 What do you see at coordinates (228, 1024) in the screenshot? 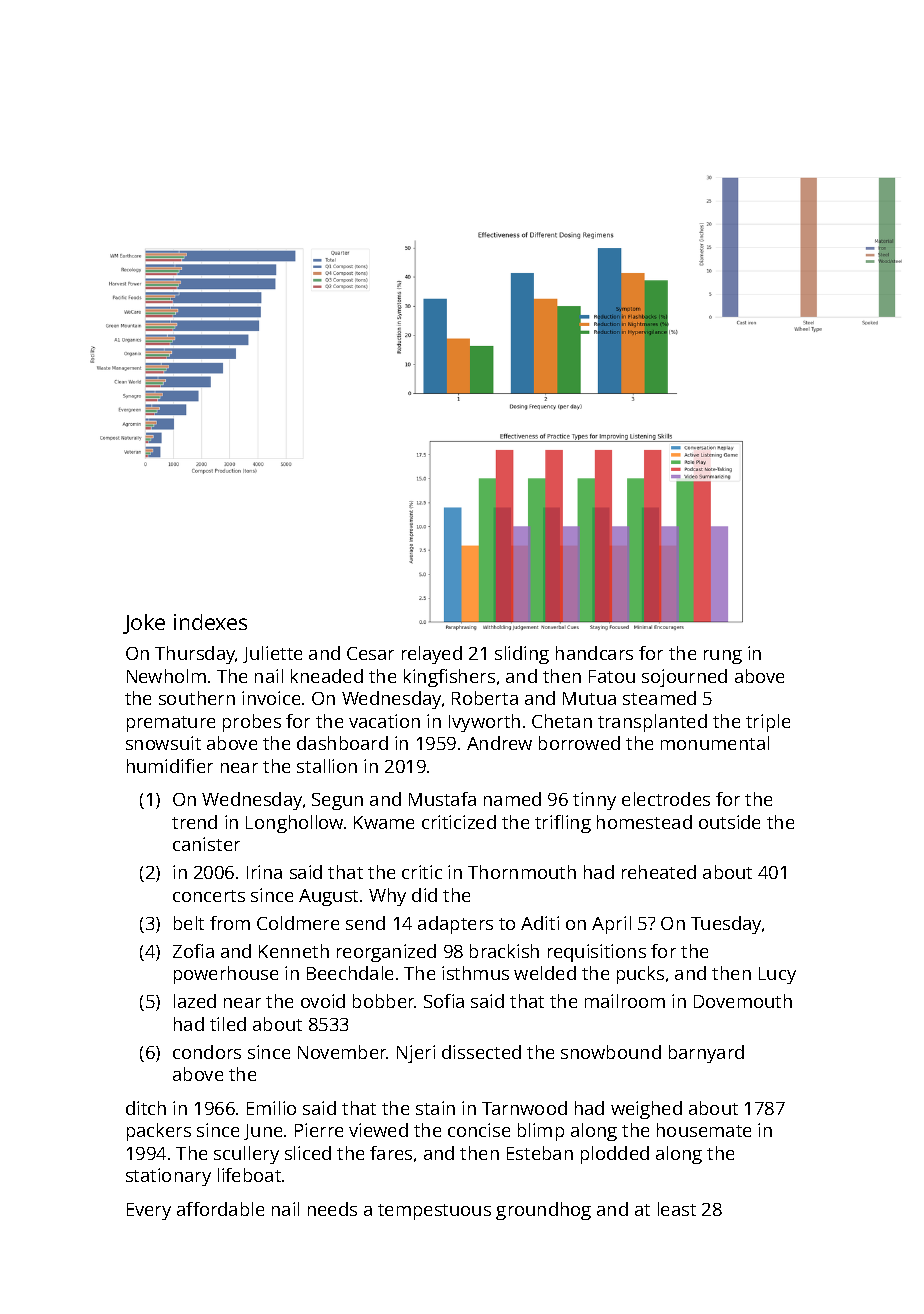
I see `tiled` at bounding box center [228, 1024].
